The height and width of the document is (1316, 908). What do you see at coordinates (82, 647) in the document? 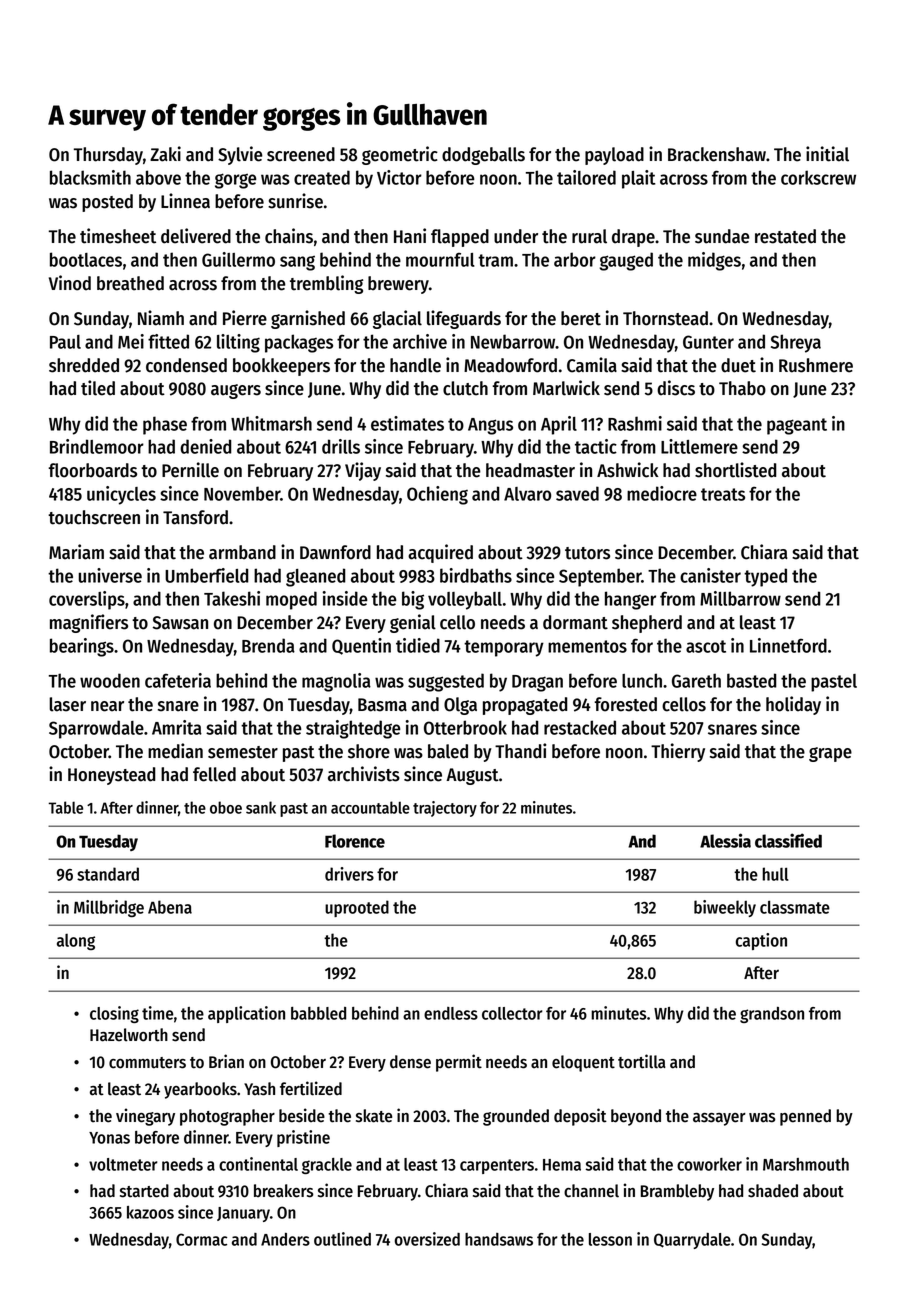
I see `bearings` at bounding box center [82, 647].
